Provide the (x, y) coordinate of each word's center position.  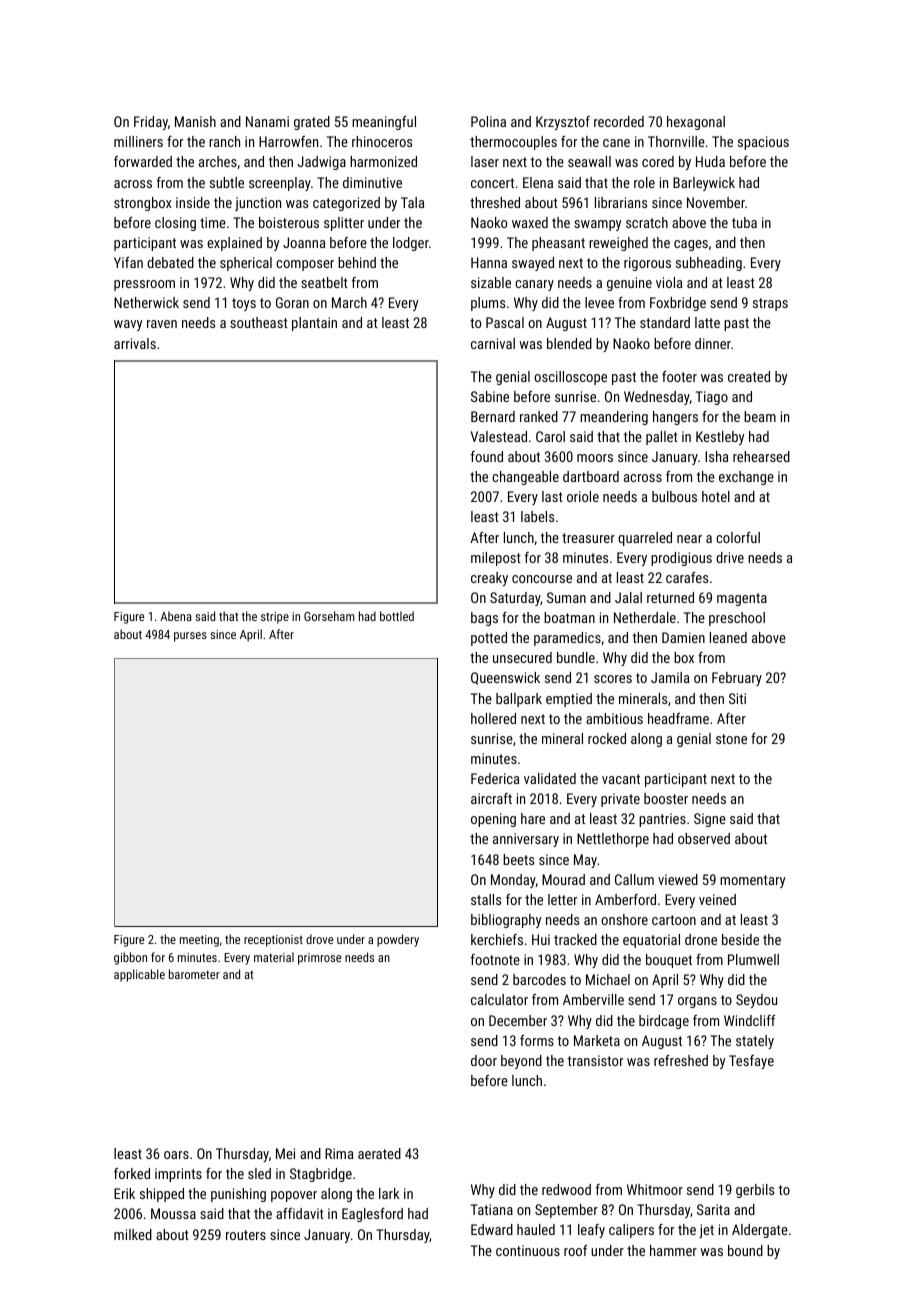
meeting (199, 941)
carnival (493, 343)
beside (740, 939)
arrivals (135, 343)
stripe (275, 618)
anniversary (526, 840)
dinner (713, 343)
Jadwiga (321, 163)
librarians (621, 202)
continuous (528, 1250)
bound (745, 1250)
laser (485, 161)
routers (246, 1235)
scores (613, 679)
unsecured (522, 657)
